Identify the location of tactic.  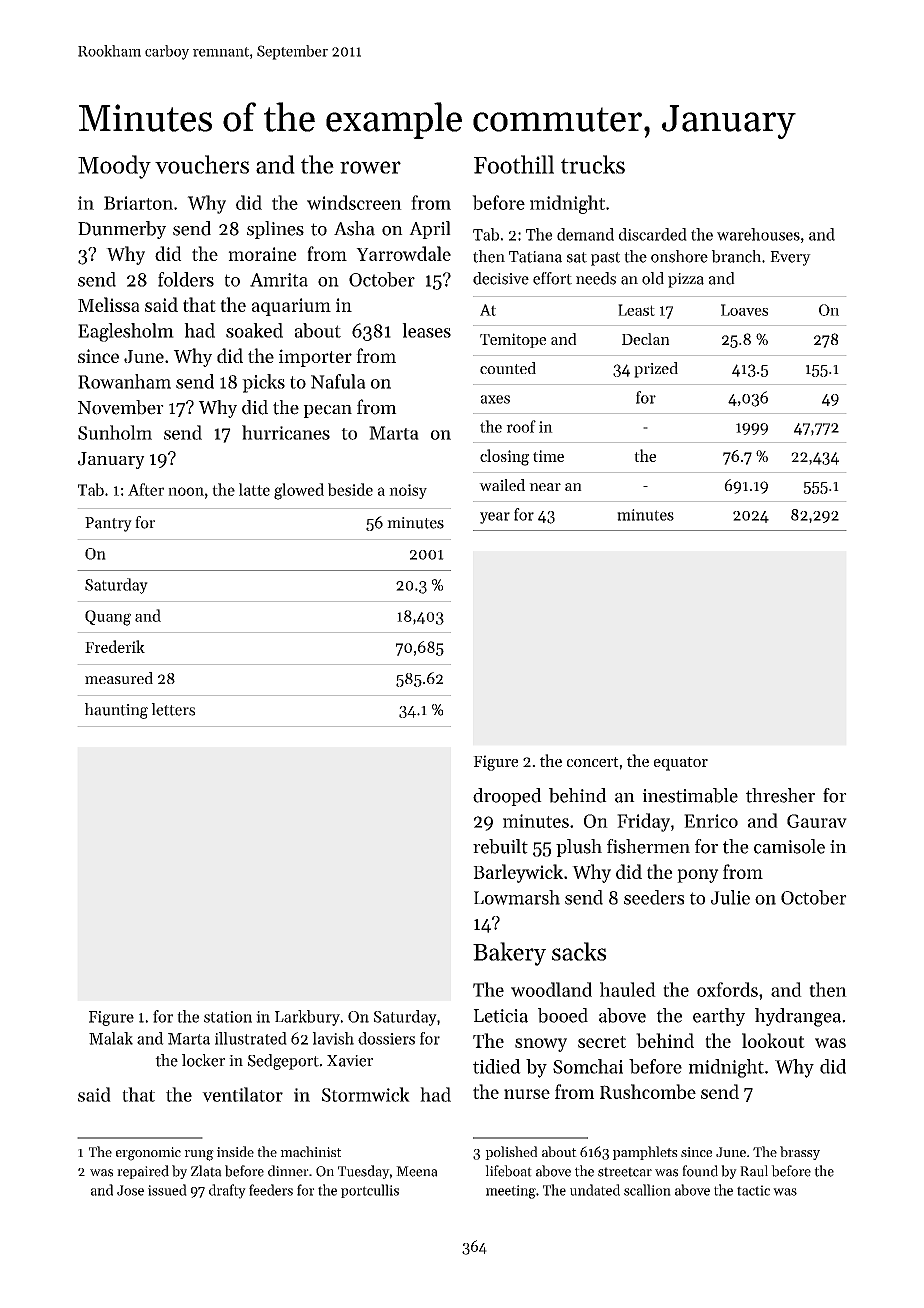
(753, 1190).
